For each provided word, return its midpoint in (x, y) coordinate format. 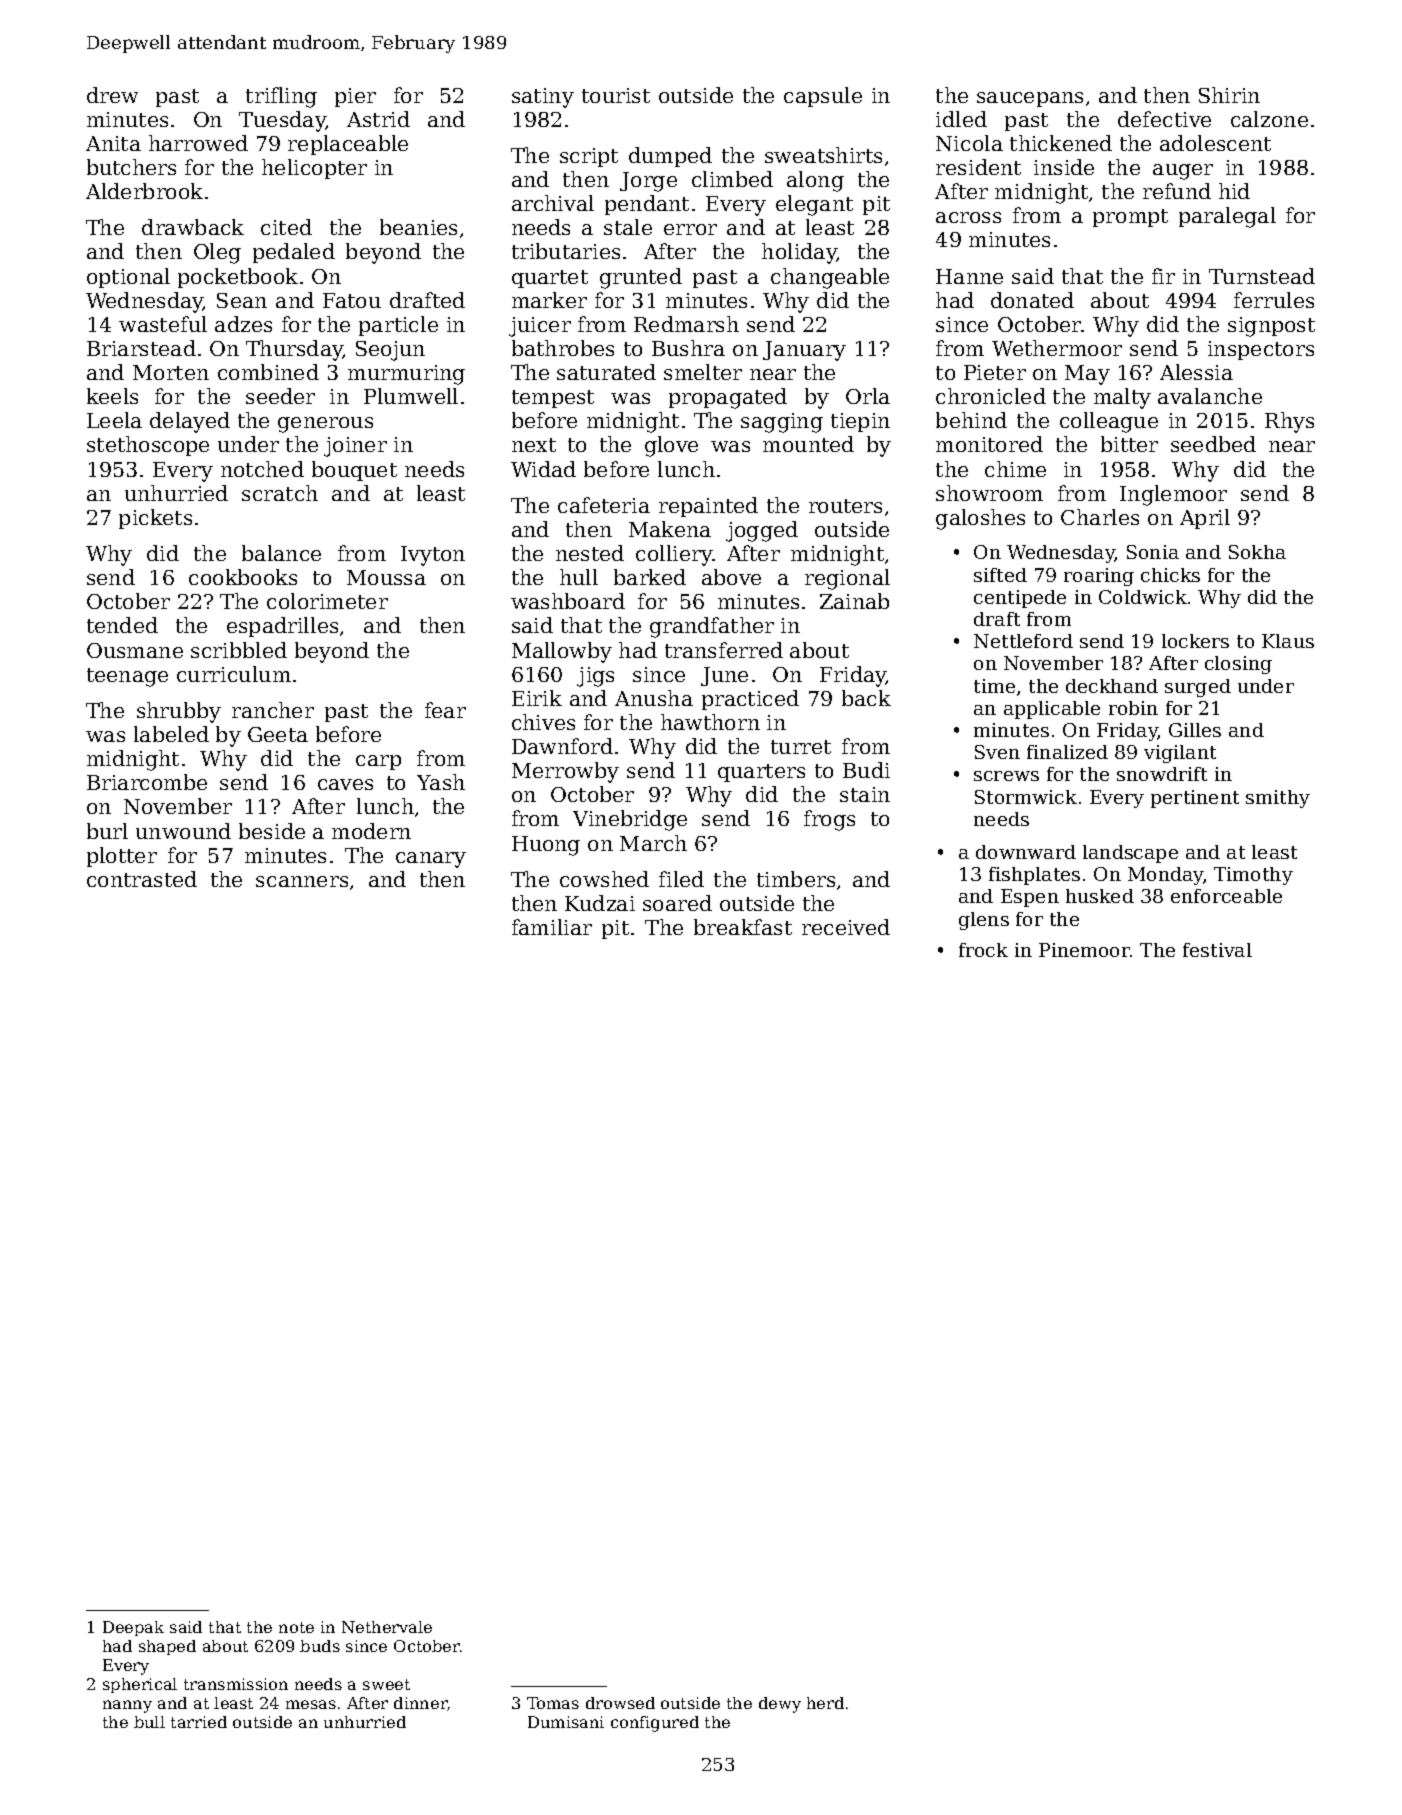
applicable (1052, 710)
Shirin (1229, 95)
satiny (543, 98)
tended (122, 625)
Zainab (854, 601)
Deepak (133, 1628)
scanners (302, 881)
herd (825, 1703)
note (296, 1627)
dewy (780, 1705)
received (846, 927)
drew (112, 95)
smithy (1278, 799)
